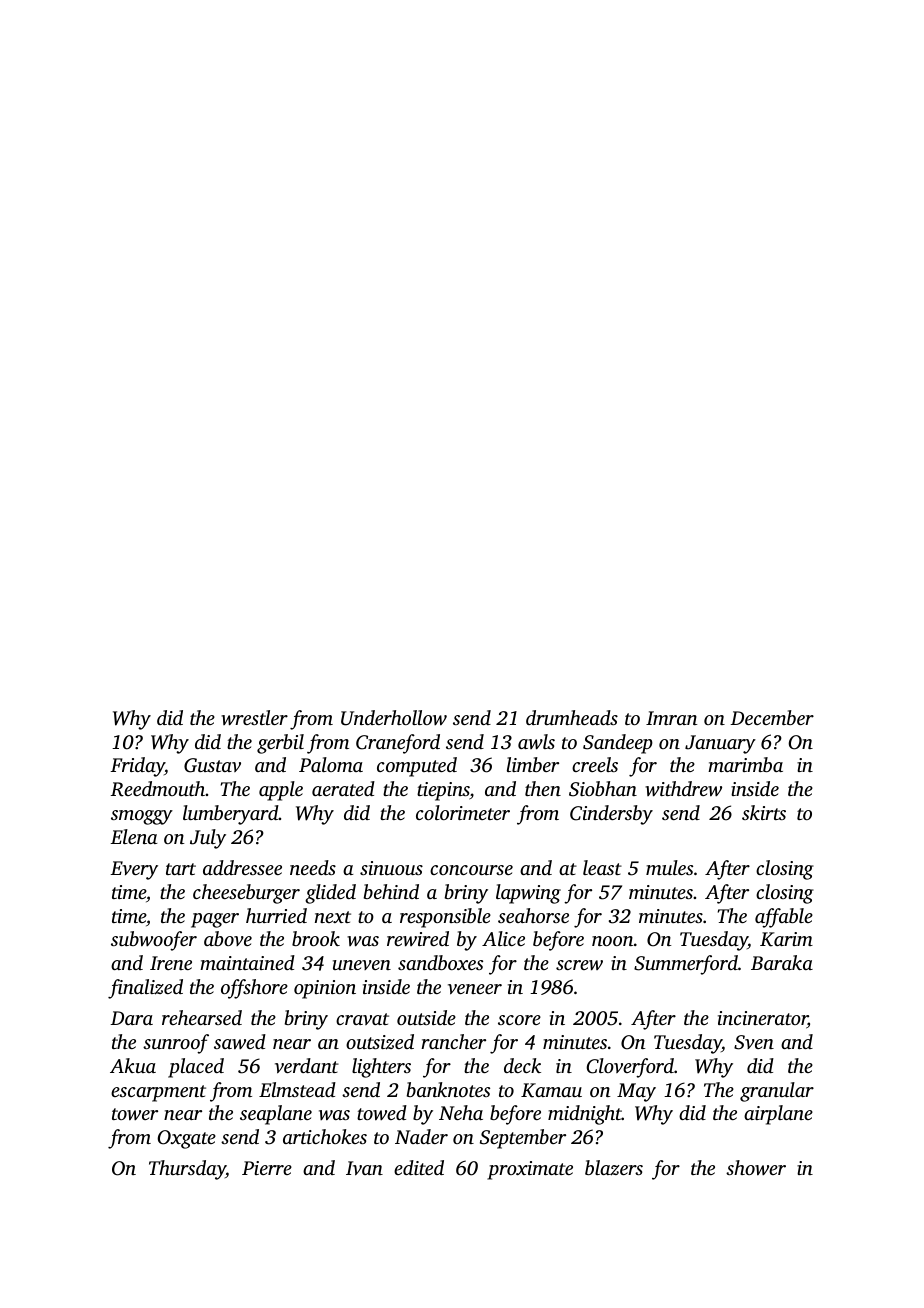 The height and width of the screenshot is (1308, 924). I want to click on lighters, so click(381, 1068).
